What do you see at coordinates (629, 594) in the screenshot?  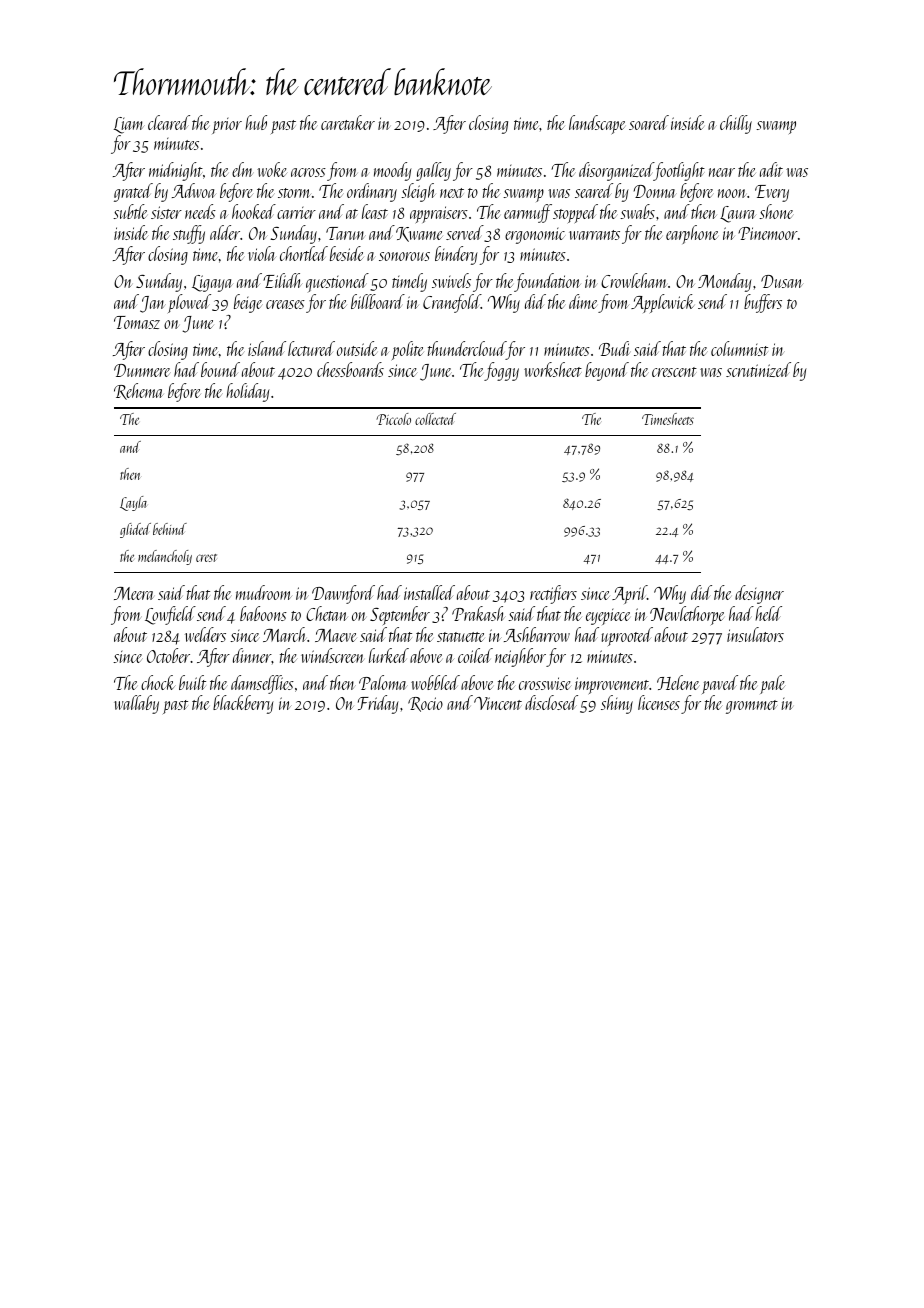 I see `April` at bounding box center [629, 594].
